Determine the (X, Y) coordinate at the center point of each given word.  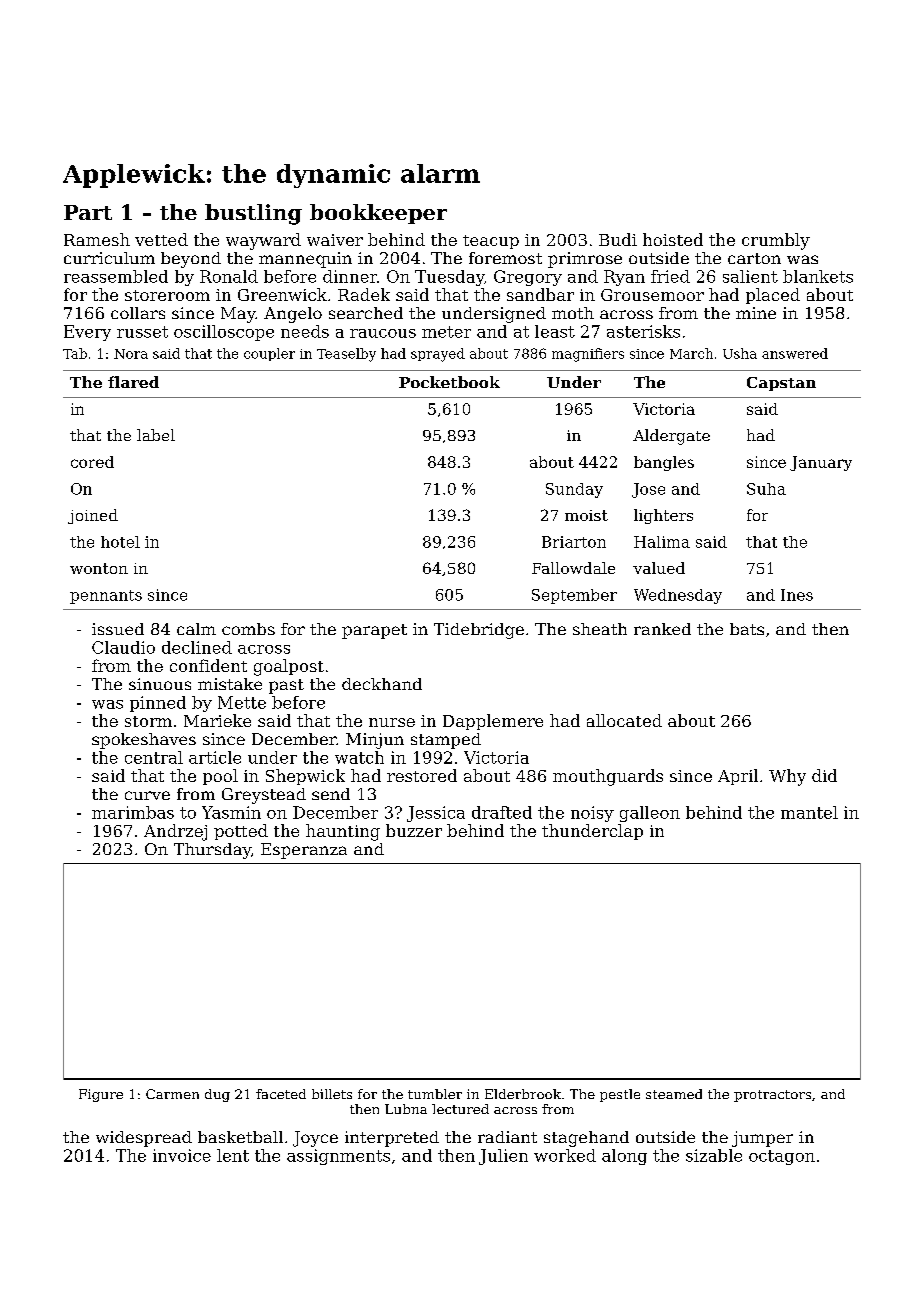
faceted (281, 1094)
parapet (374, 631)
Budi (618, 239)
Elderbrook (523, 1094)
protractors (772, 1096)
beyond (191, 260)
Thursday (212, 851)
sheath (600, 629)
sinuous (160, 684)
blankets (818, 276)
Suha (766, 489)
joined (93, 516)
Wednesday (678, 596)
